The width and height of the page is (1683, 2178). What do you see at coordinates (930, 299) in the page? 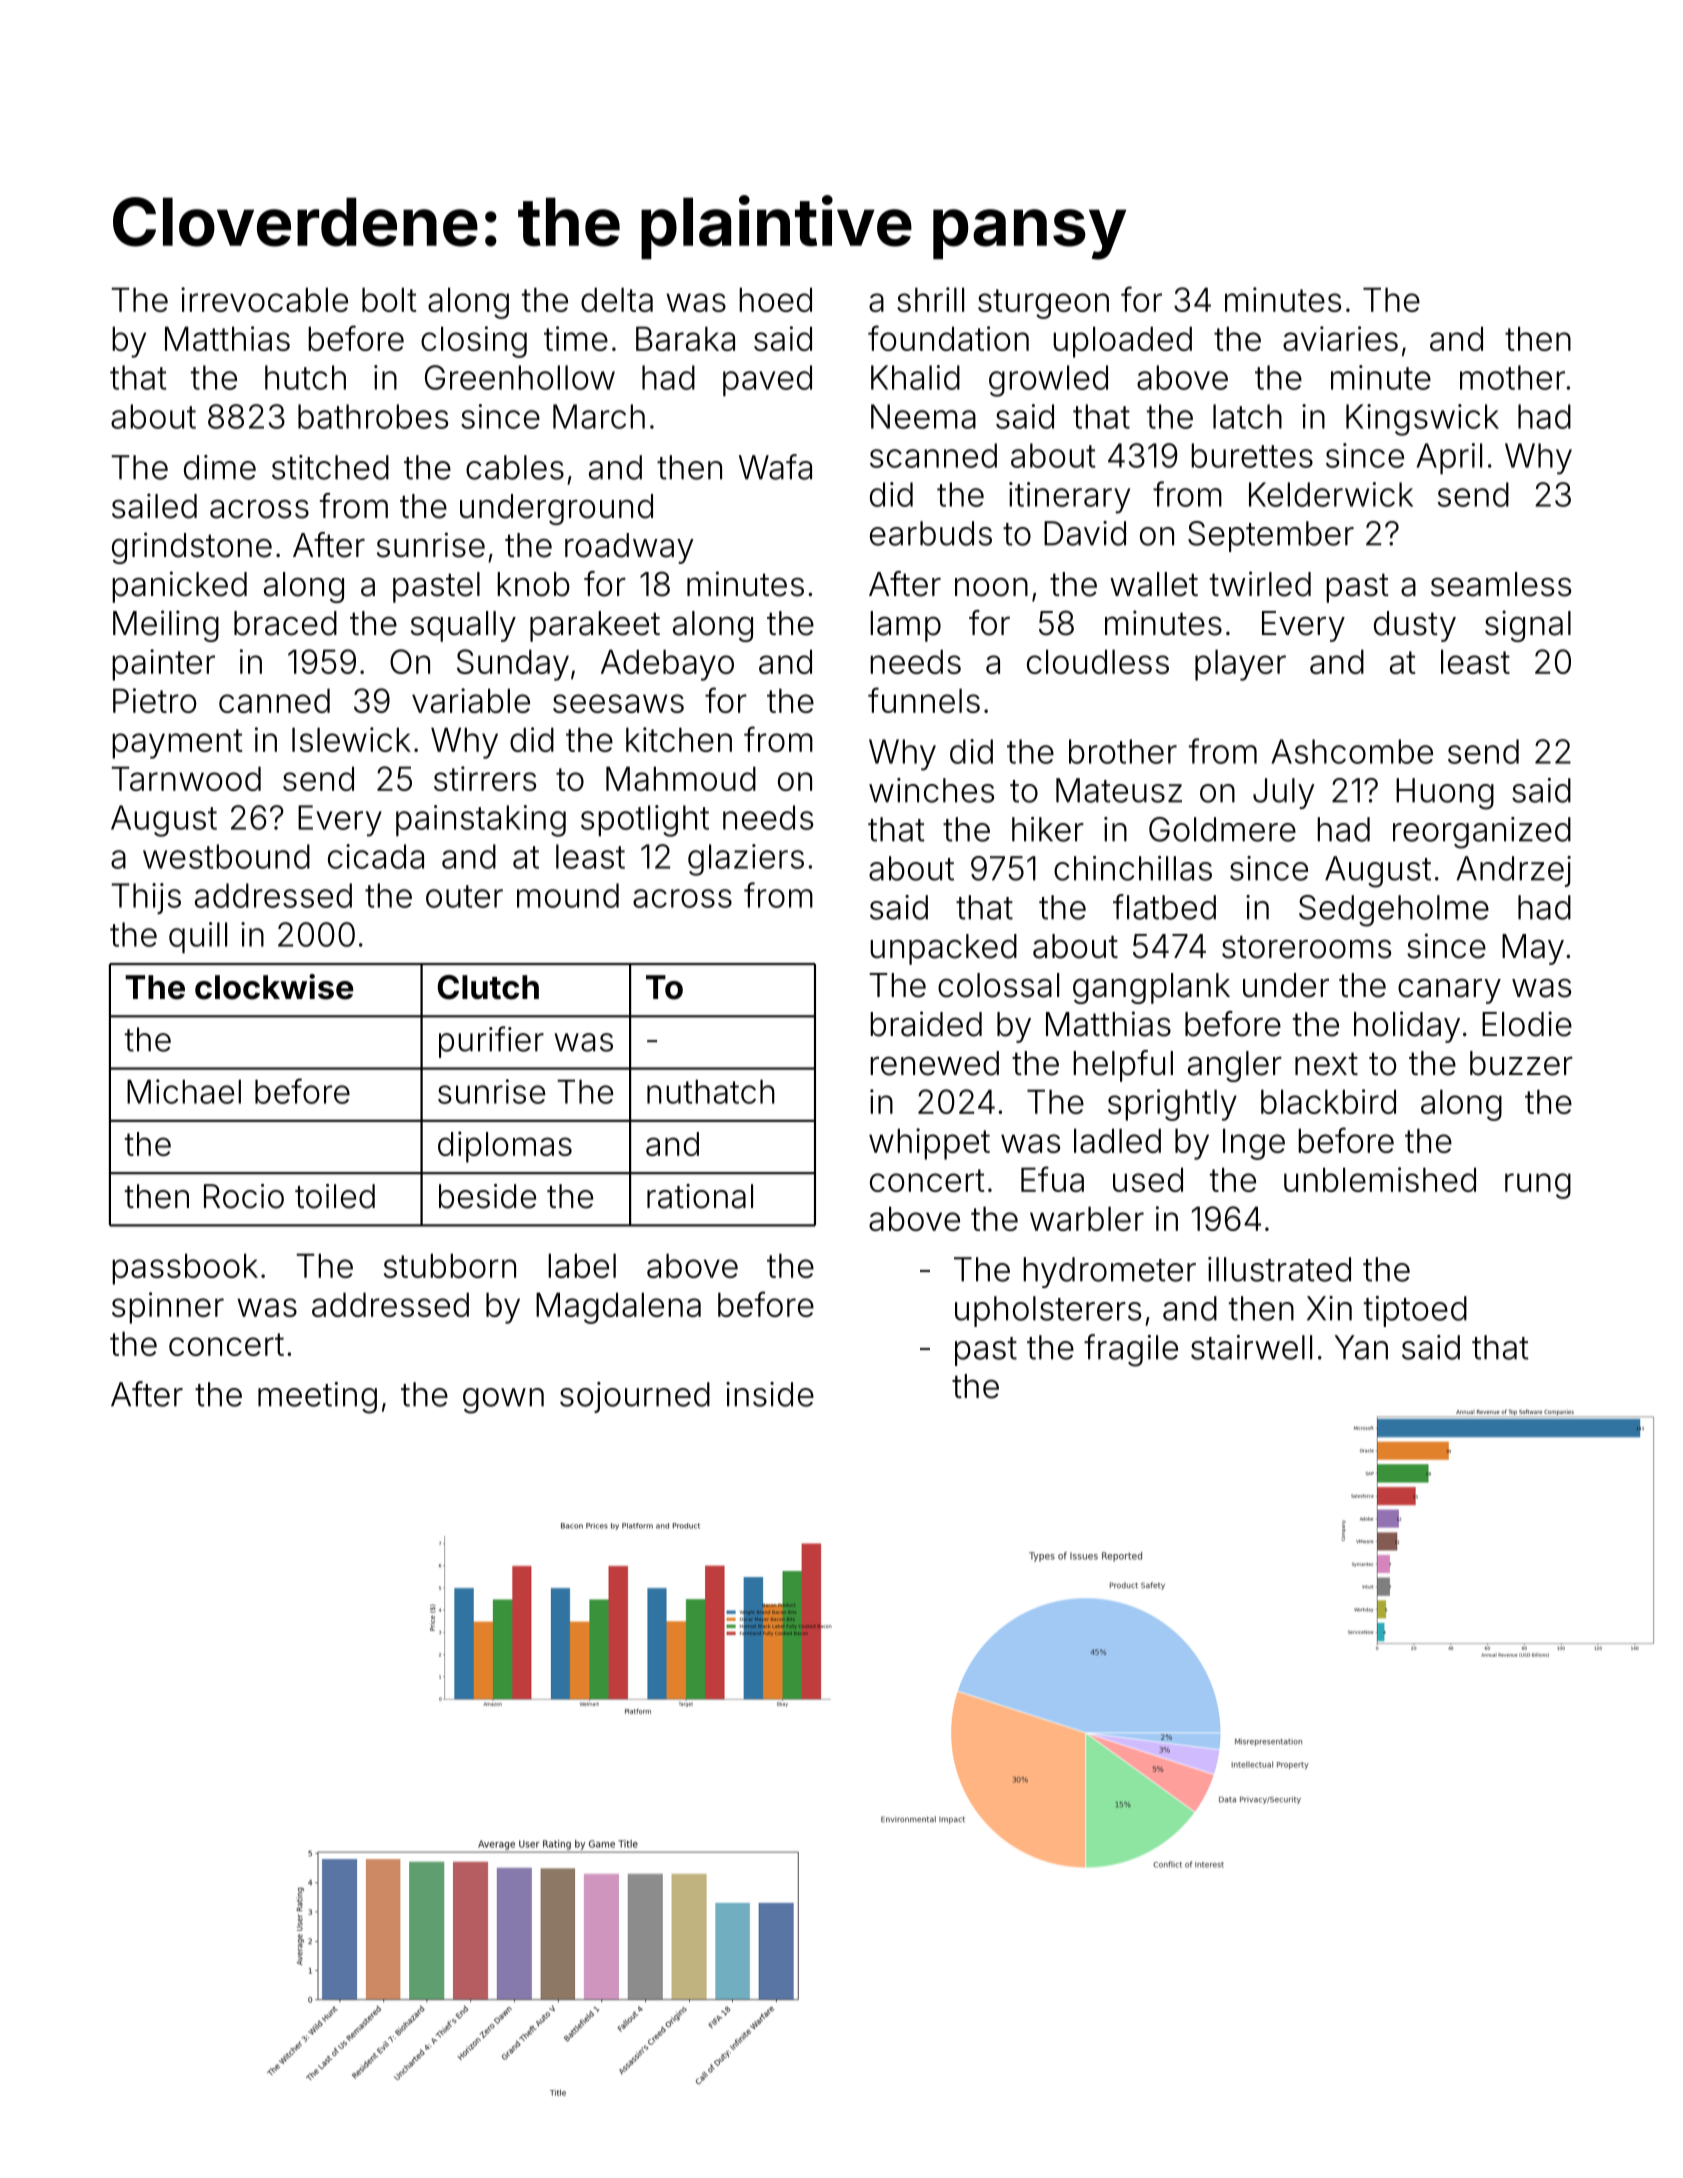
I see `shrill` at bounding box center [930, 299].
